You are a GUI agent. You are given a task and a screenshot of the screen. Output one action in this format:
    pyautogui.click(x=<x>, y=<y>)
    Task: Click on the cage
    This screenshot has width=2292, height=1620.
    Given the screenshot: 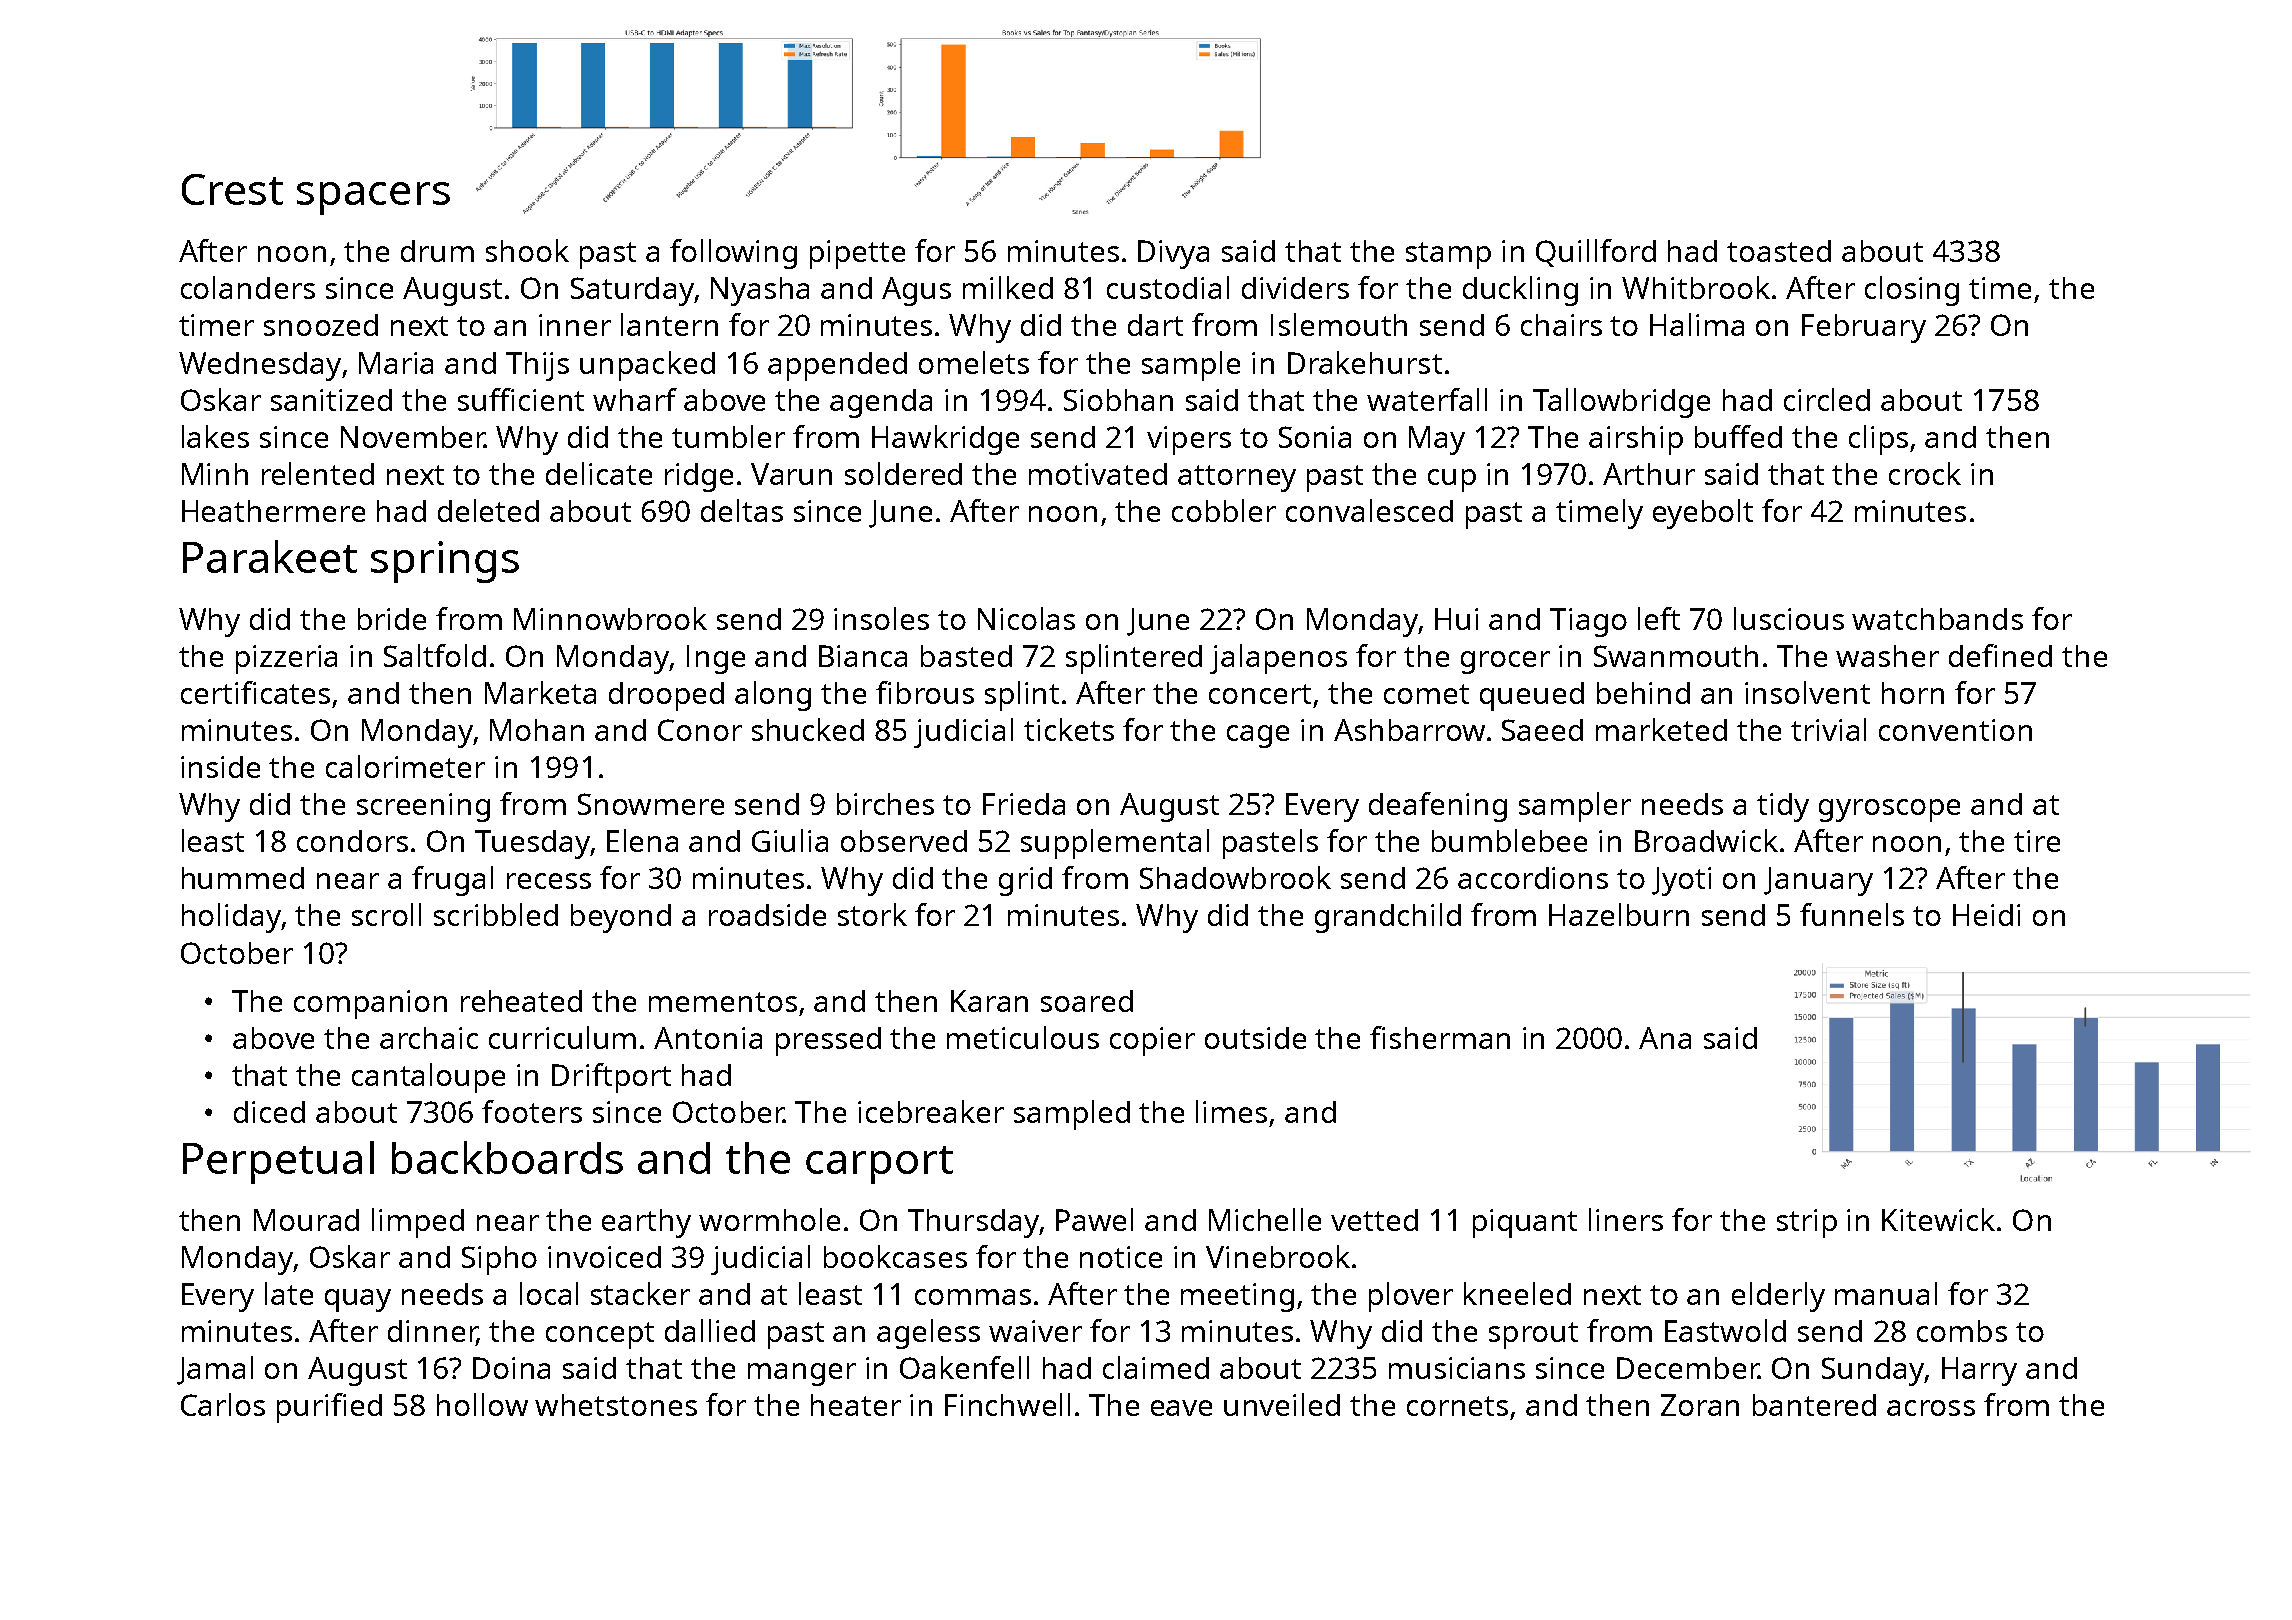 What is the action you would take?
    pyautogui.click(x=1258, y=736)
